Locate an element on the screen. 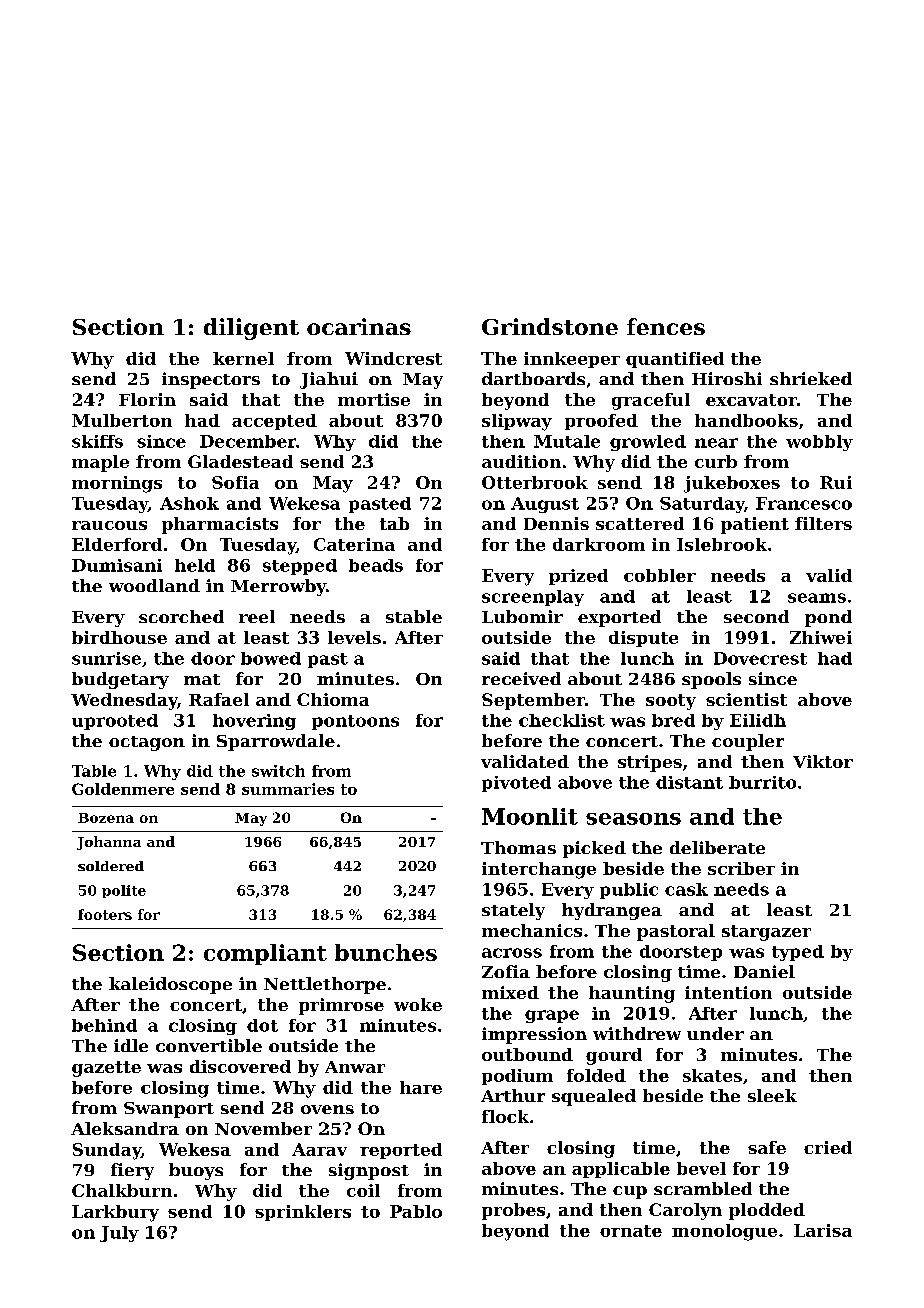  Rui is located at coordinates (836, 482).
